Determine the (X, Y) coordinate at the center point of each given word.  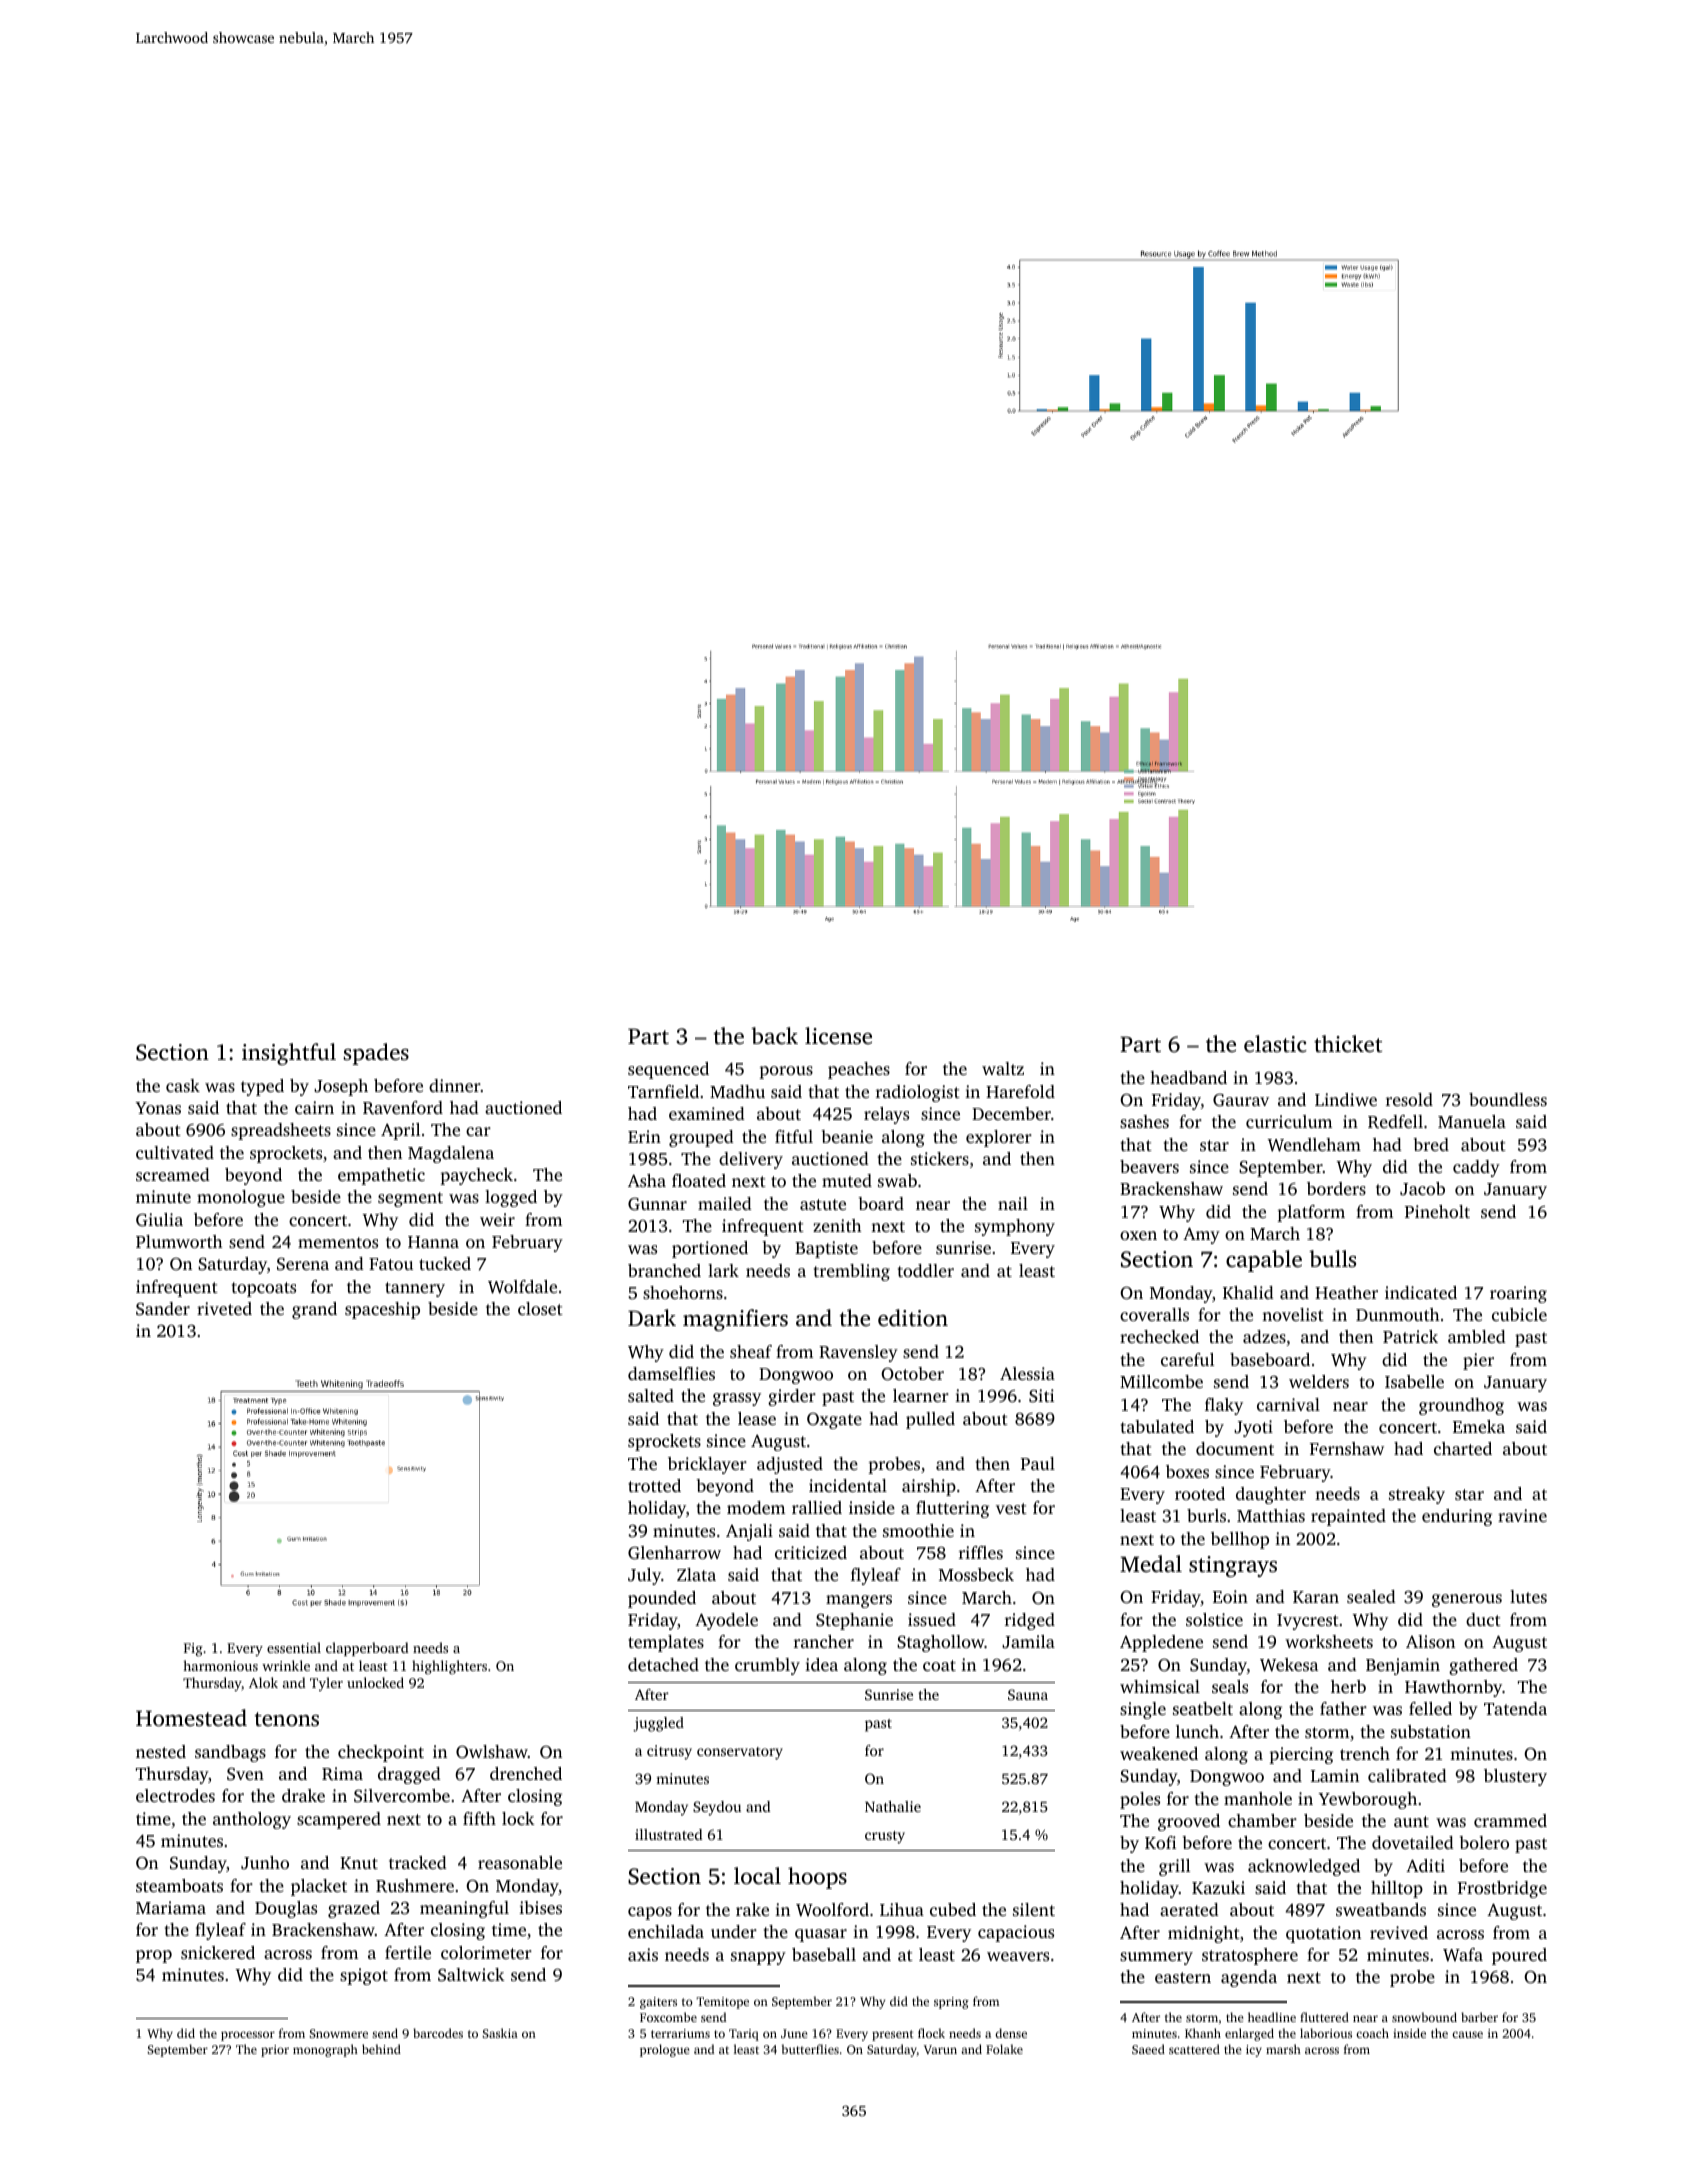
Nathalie (893, 1806)
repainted (1348, 1517)
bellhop (1240, 1540)
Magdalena (451, 1154)
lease (757, 1418)
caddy (1476, 1168)
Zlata (696, 1574)
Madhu (737, 1091)
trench (1365, 1753)
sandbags (230, 1753)
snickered (218, 1952)
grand (314, 1310)
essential (294, 1647)
